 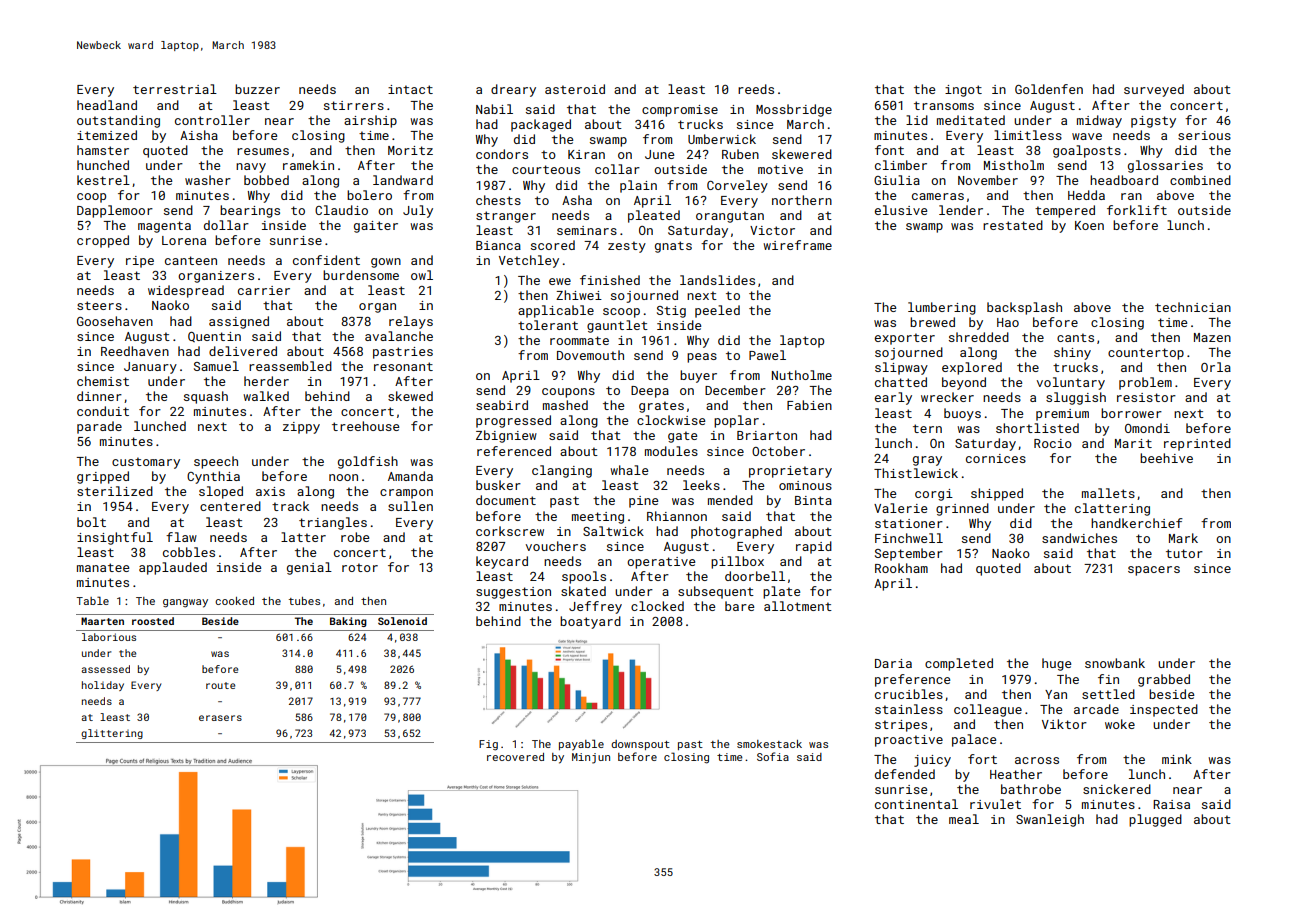 What do you see at coordinates (1184, 553) in the screenshot?
I see `tutor` at bounding box center [1184, 553].
